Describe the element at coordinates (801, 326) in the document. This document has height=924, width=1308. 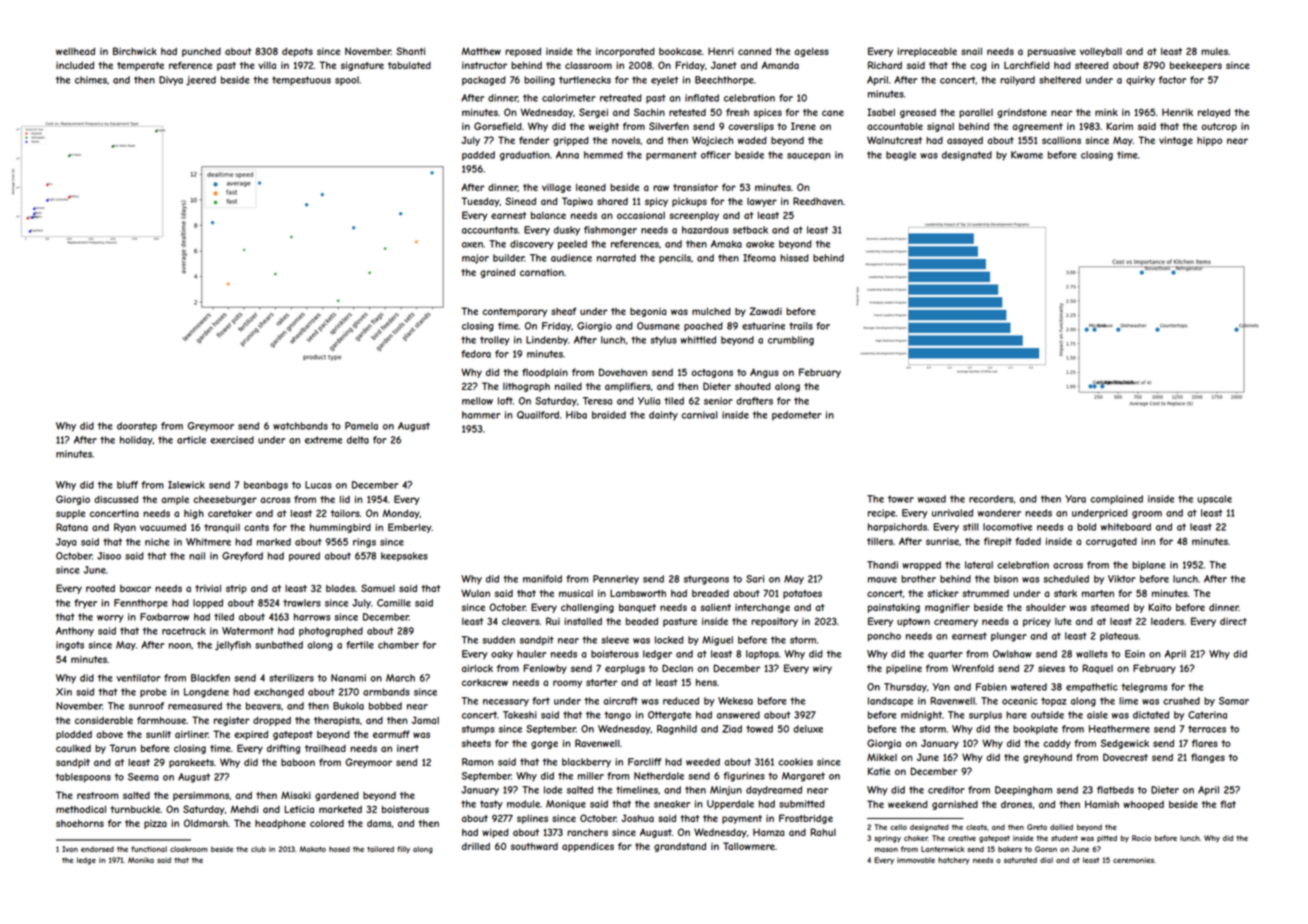
I see `trails` at that location.
